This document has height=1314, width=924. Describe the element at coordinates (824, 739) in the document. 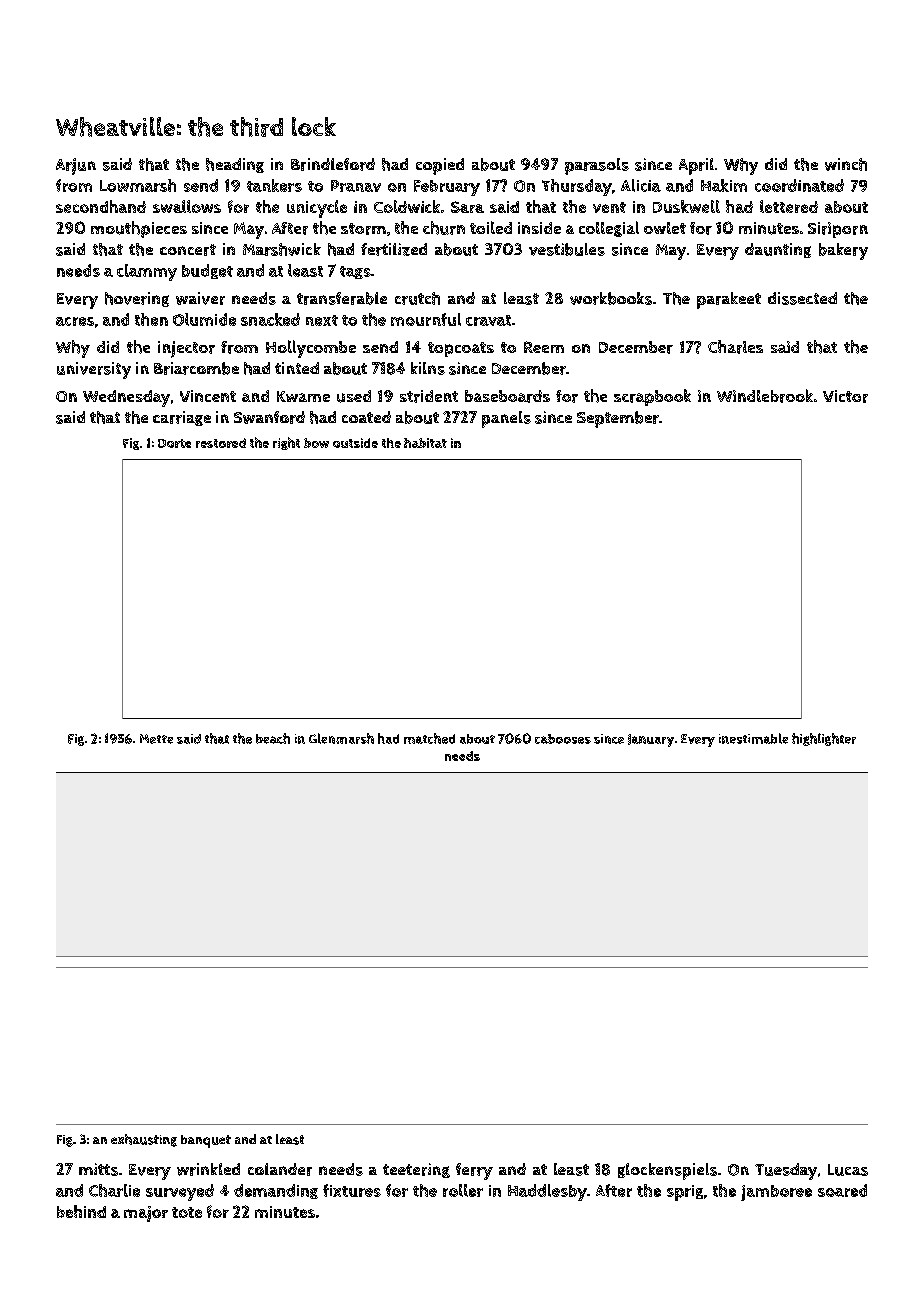

I see `highlighter` at that location.
